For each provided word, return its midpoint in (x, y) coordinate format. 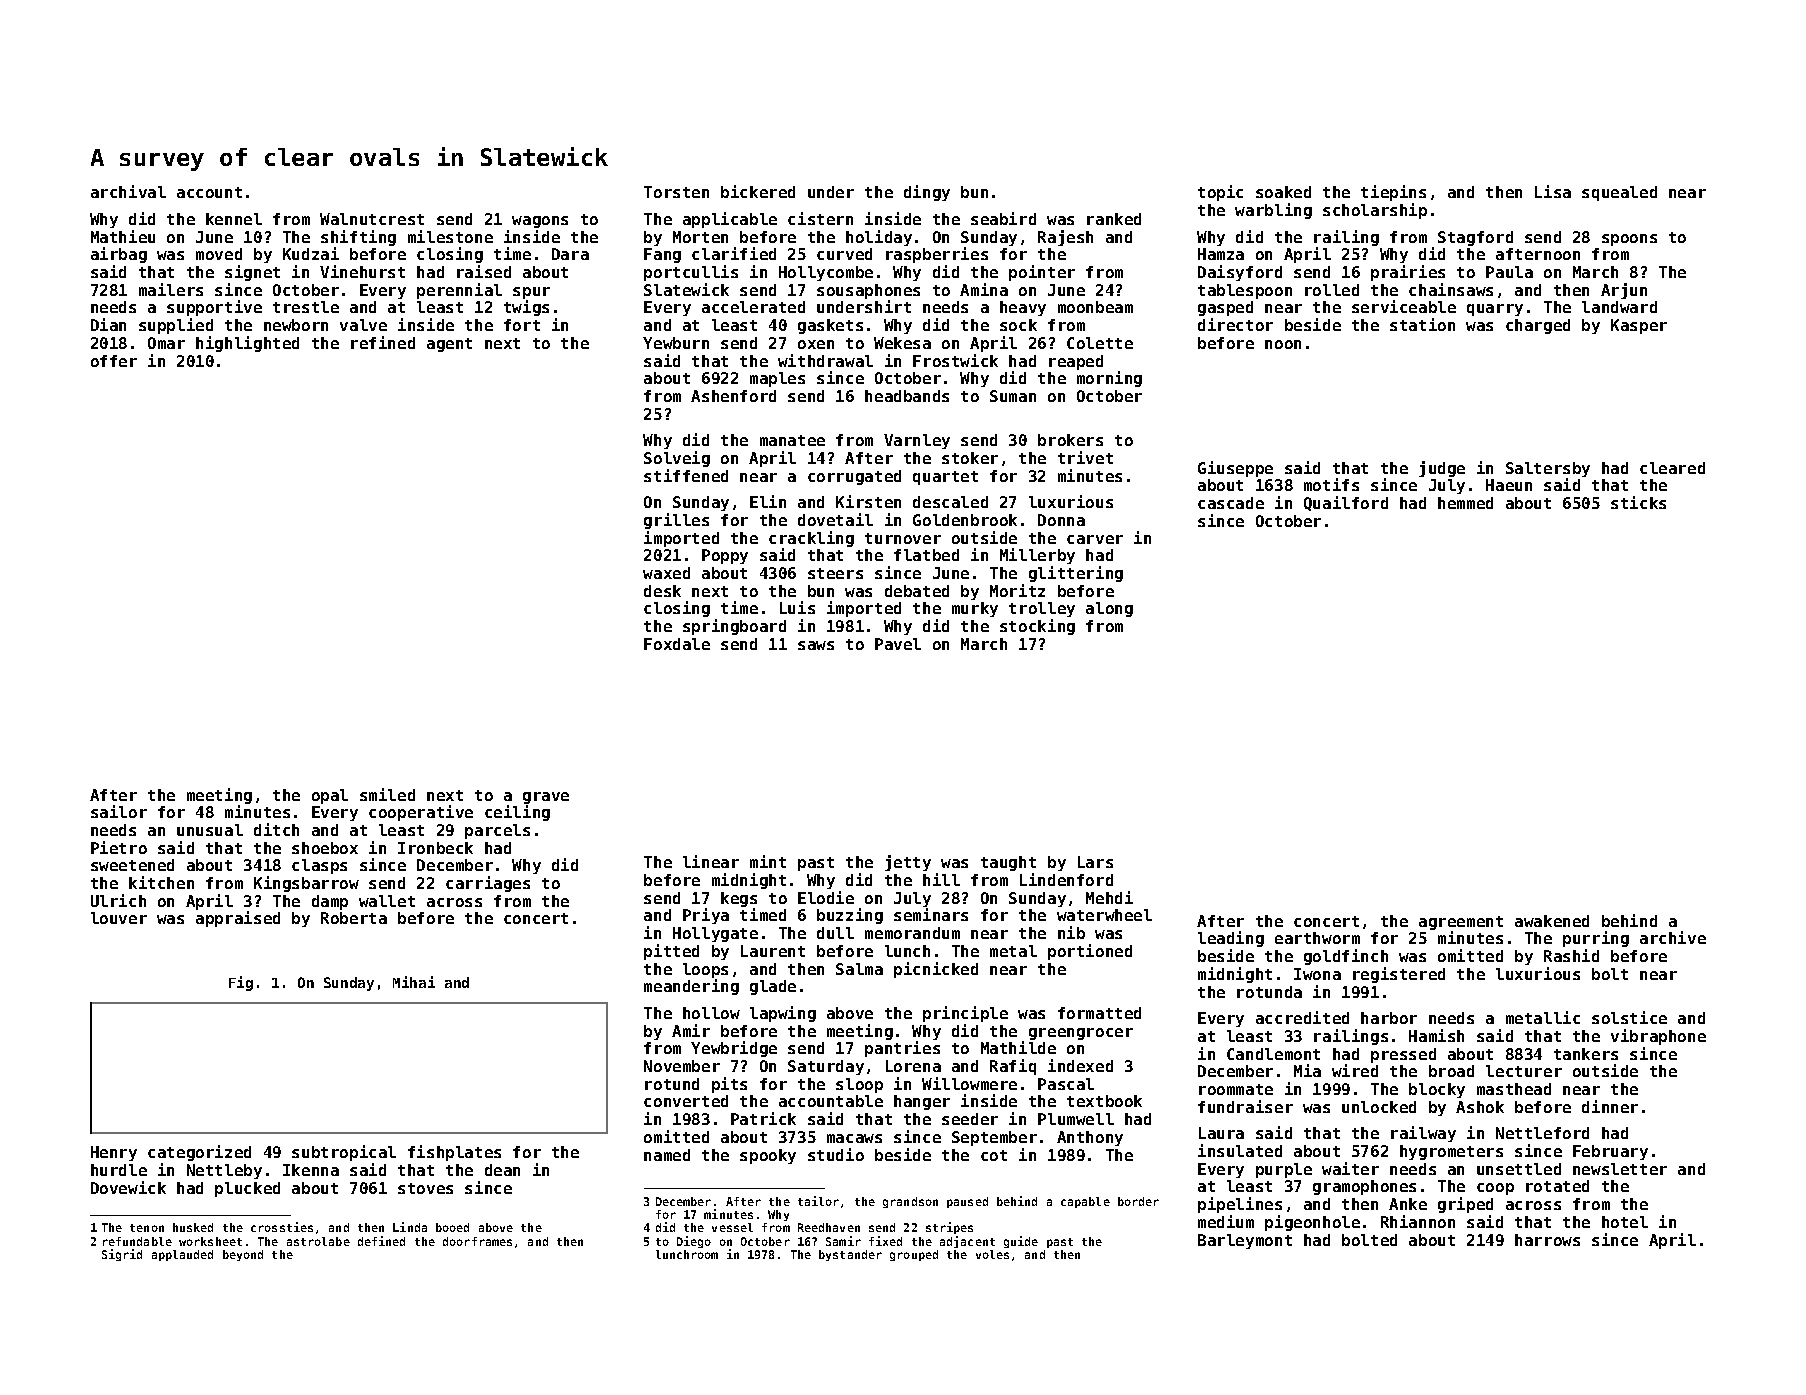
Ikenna (311, 1170)
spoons (1629, 240)
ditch (276, 829)
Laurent (773, 951)
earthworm (1317, 938)
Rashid (1571, 955)
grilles (676, 521)
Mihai (414, 982)
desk (662, 591)
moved (219, 254)
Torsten (676, 192)
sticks (1638, 502)
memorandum (912, 933)
